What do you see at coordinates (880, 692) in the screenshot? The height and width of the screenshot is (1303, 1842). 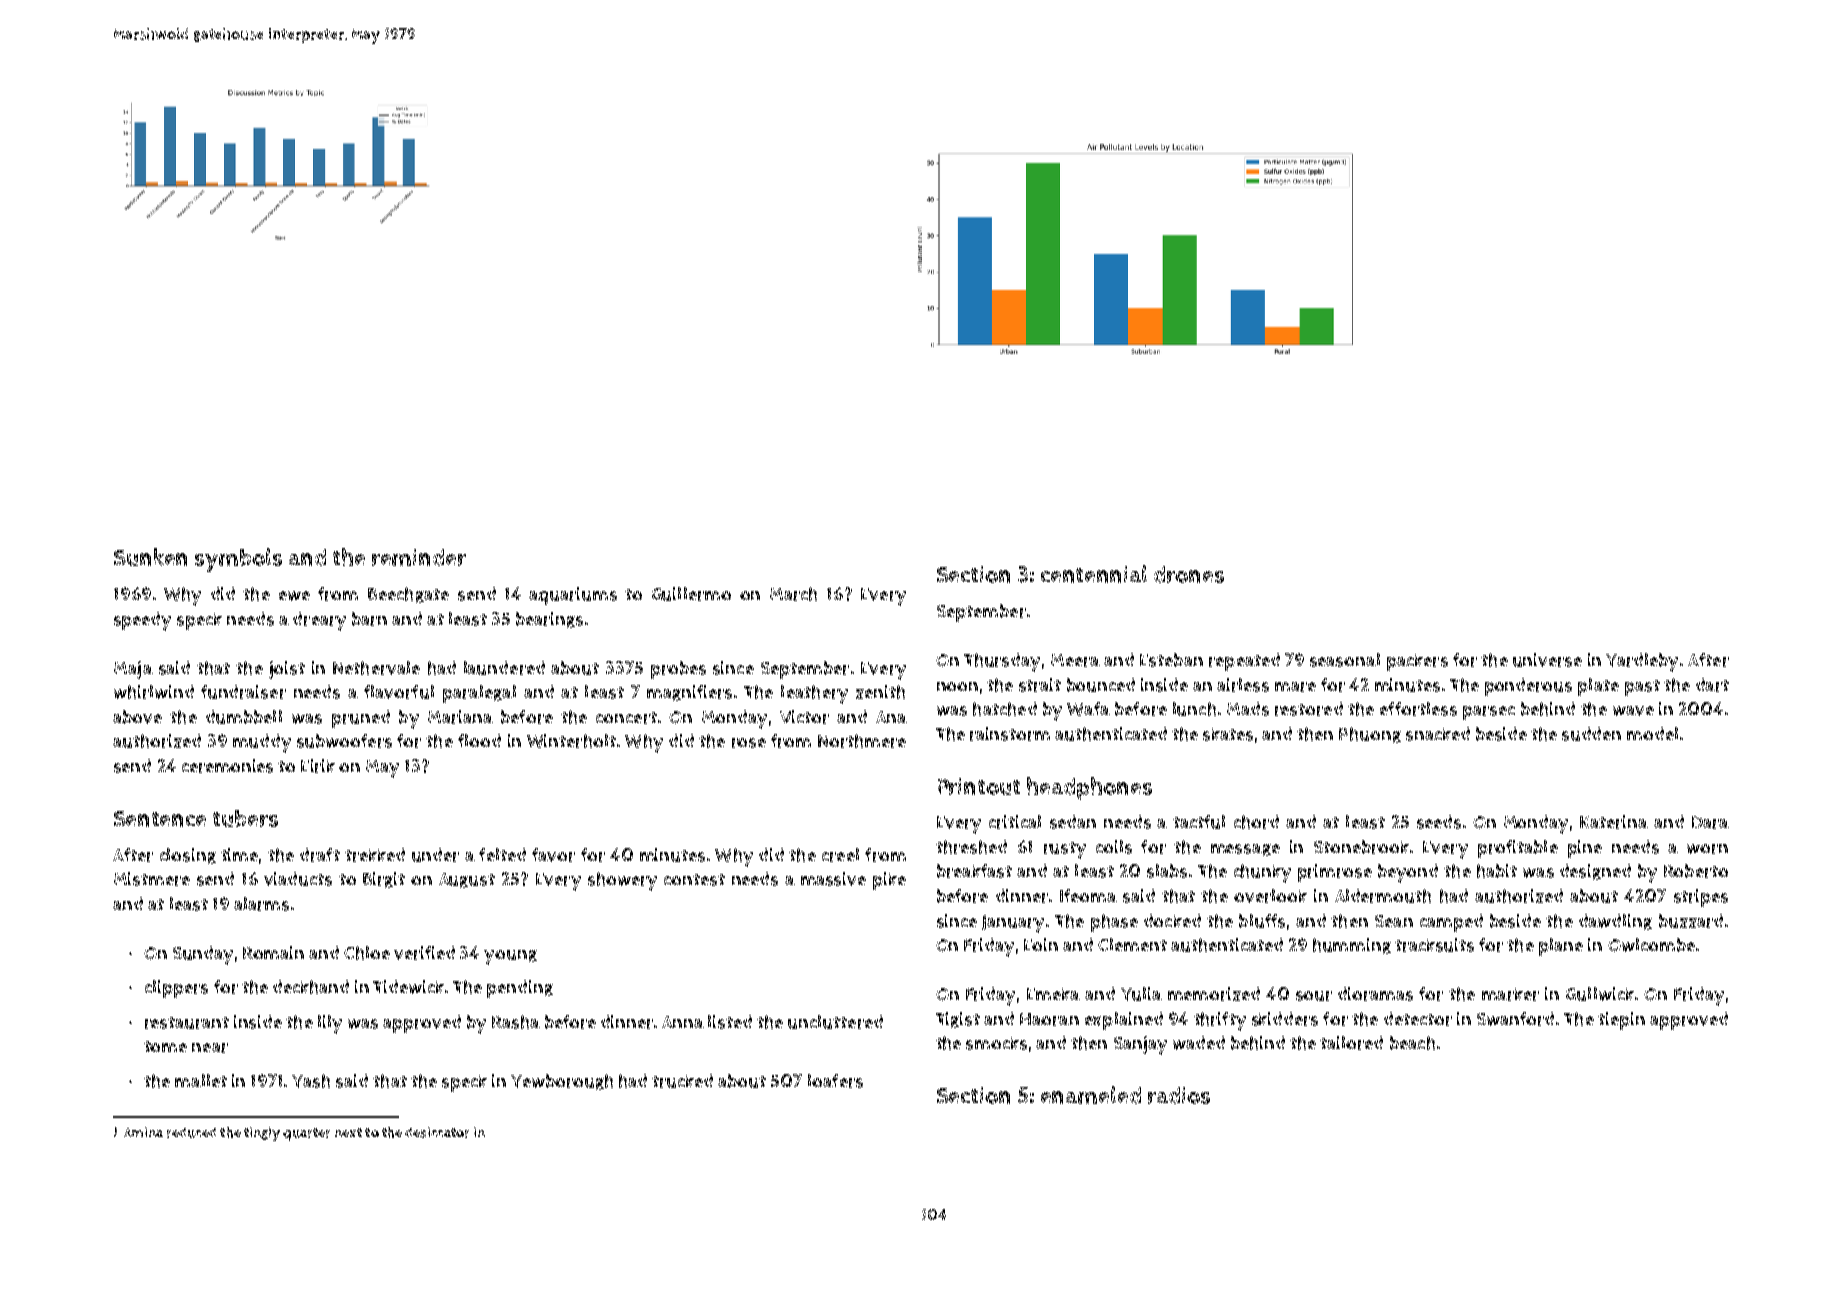 I see `zenith` at bounding box center [880, 692].
